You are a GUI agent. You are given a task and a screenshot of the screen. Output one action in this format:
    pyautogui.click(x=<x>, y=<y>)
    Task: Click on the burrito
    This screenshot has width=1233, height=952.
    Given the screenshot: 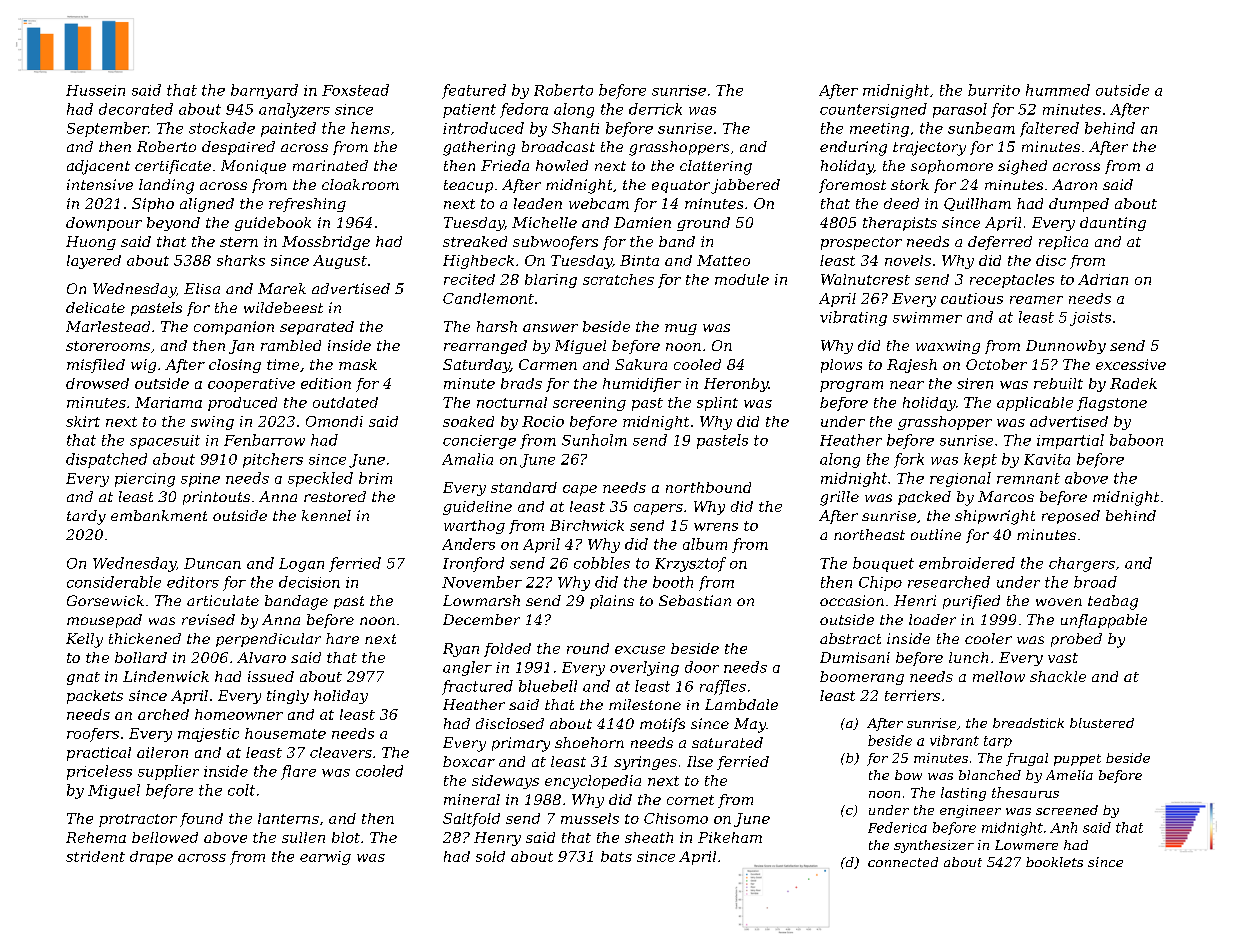 What is the action you would take?
    pyautogui.click(x=994, y=90)
